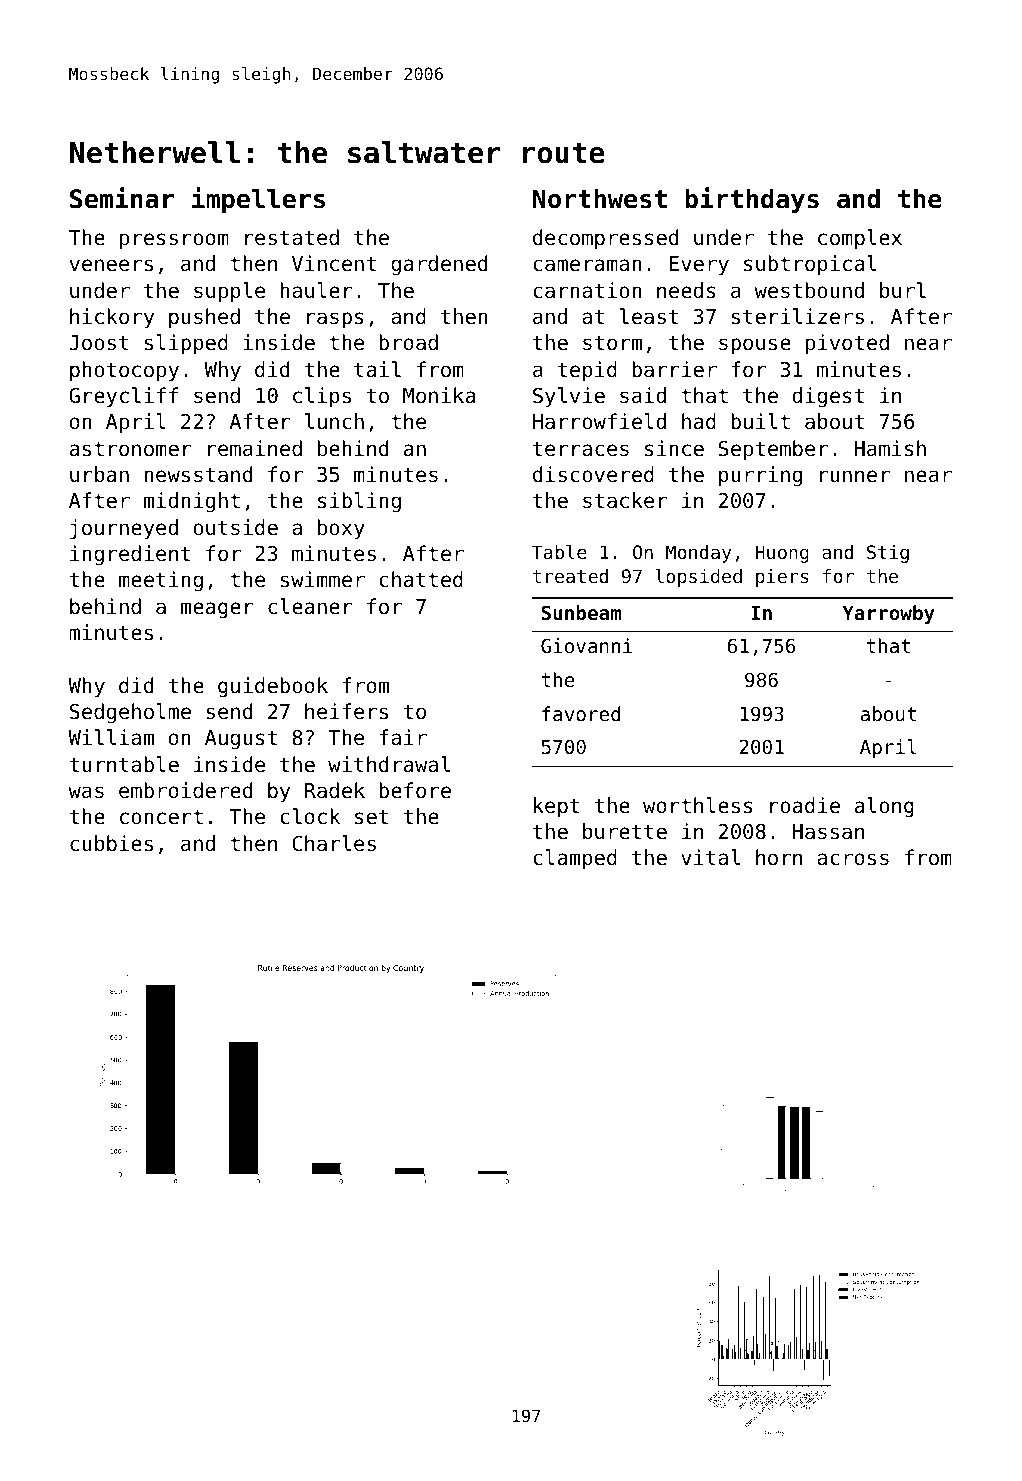  What do you see at coordinates (130, 713) in the image?
I see `Sedgeholme` at bounding box center [130, 713].
